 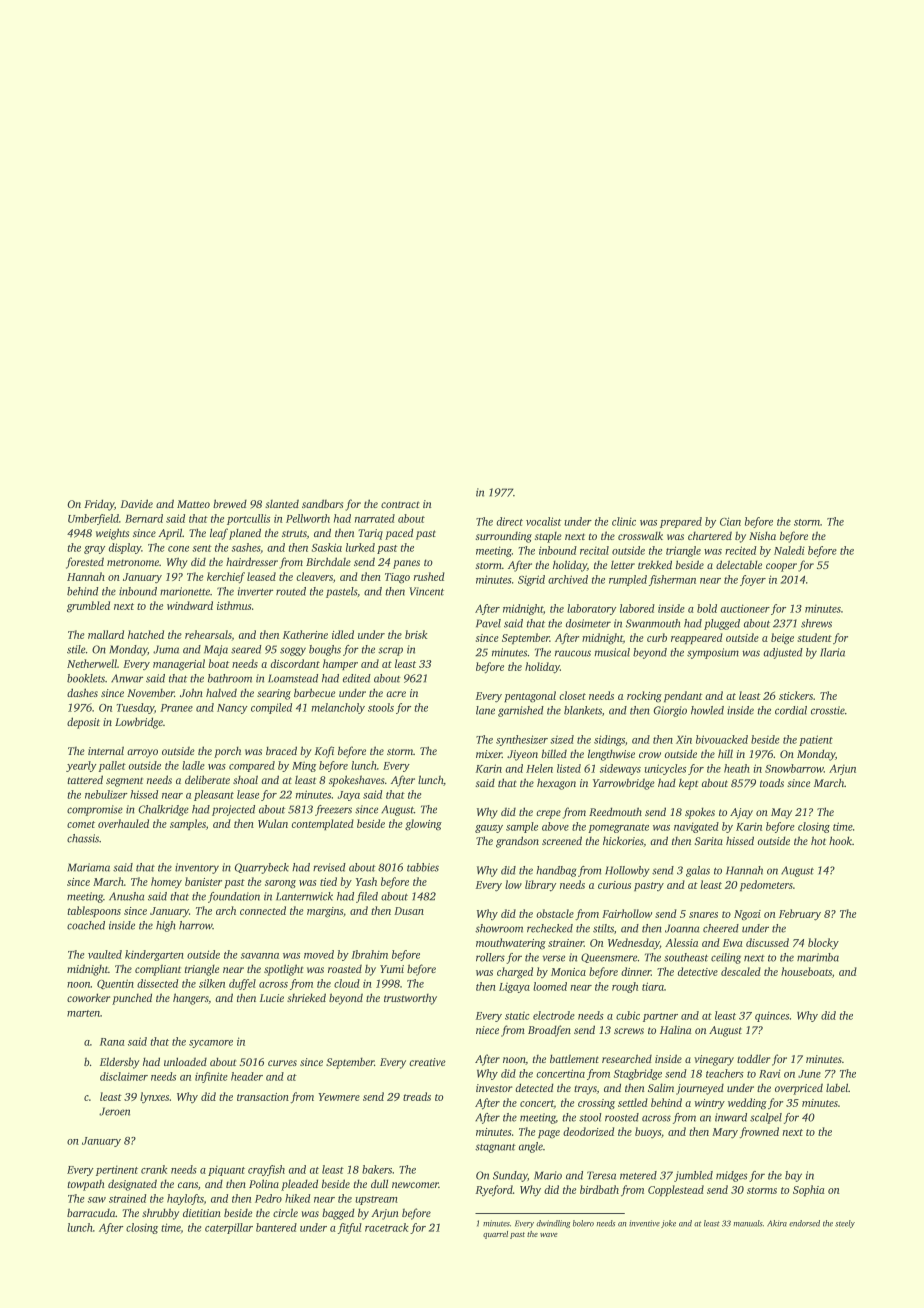 I want to click on unloaded, so click(x=185, y=1061).
